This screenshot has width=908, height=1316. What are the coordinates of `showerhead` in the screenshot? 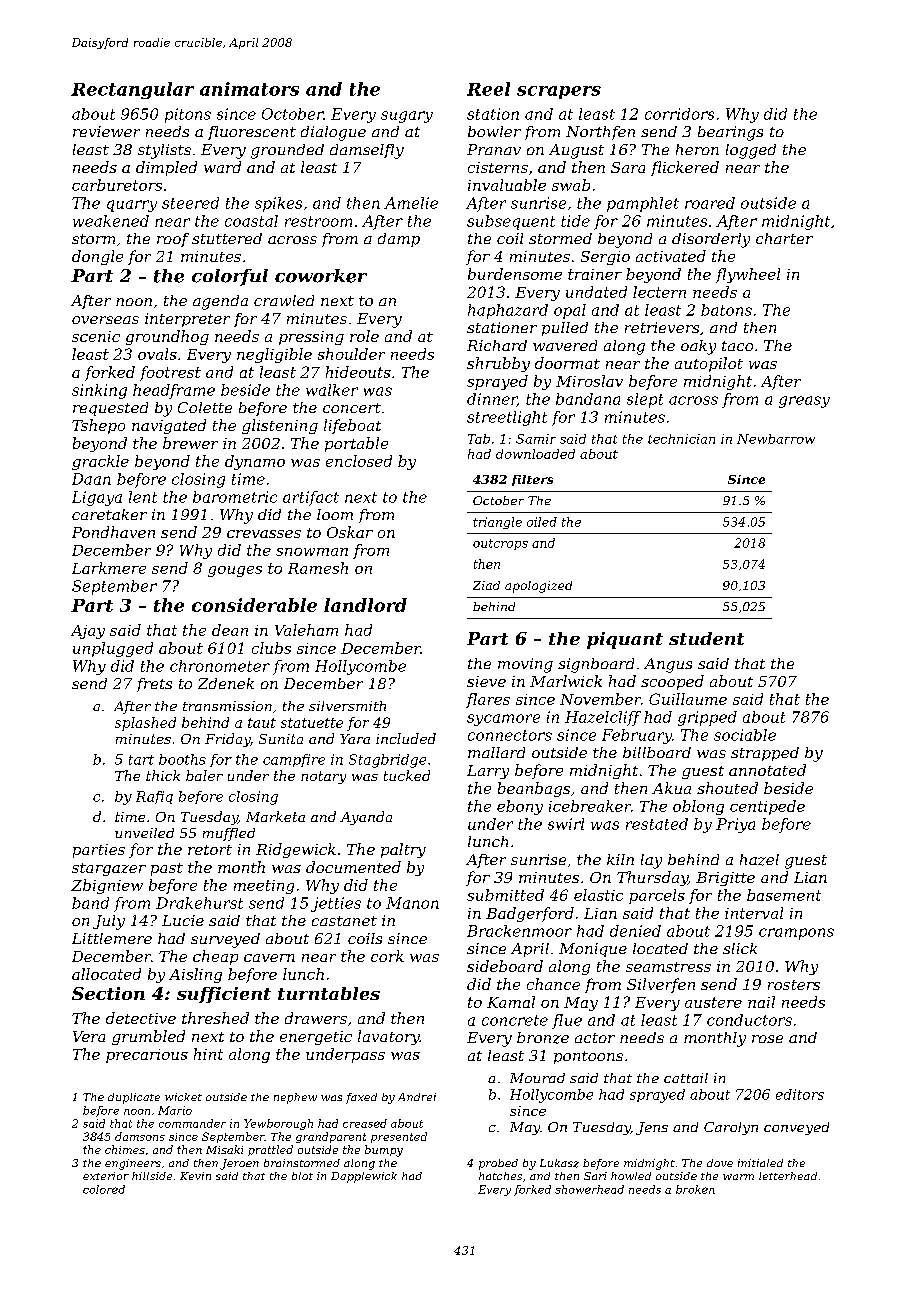 It's located at (589, 1189).
